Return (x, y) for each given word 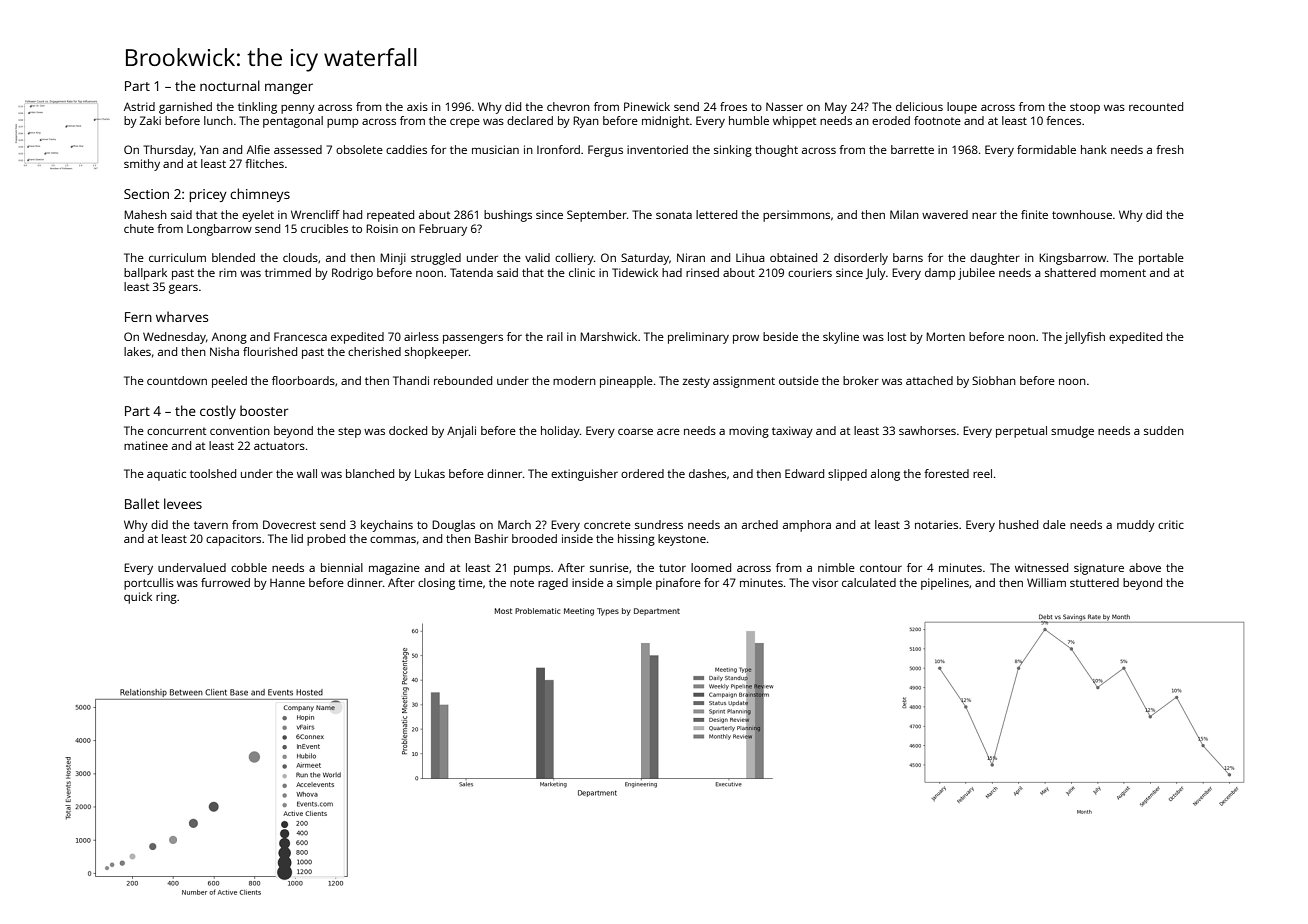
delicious (919, 106)
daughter (995, 259)
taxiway (792, 432)
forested (946, 473)
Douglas (453, 526)
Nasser (784, 106)
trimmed (288, 272)
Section (146, 194)
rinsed (702, 272)
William (1046, 582)
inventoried (657, 149)
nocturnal (230, 85)
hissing (636, 540)
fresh (1170, 149)
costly (218, 412)
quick (138, 598)
